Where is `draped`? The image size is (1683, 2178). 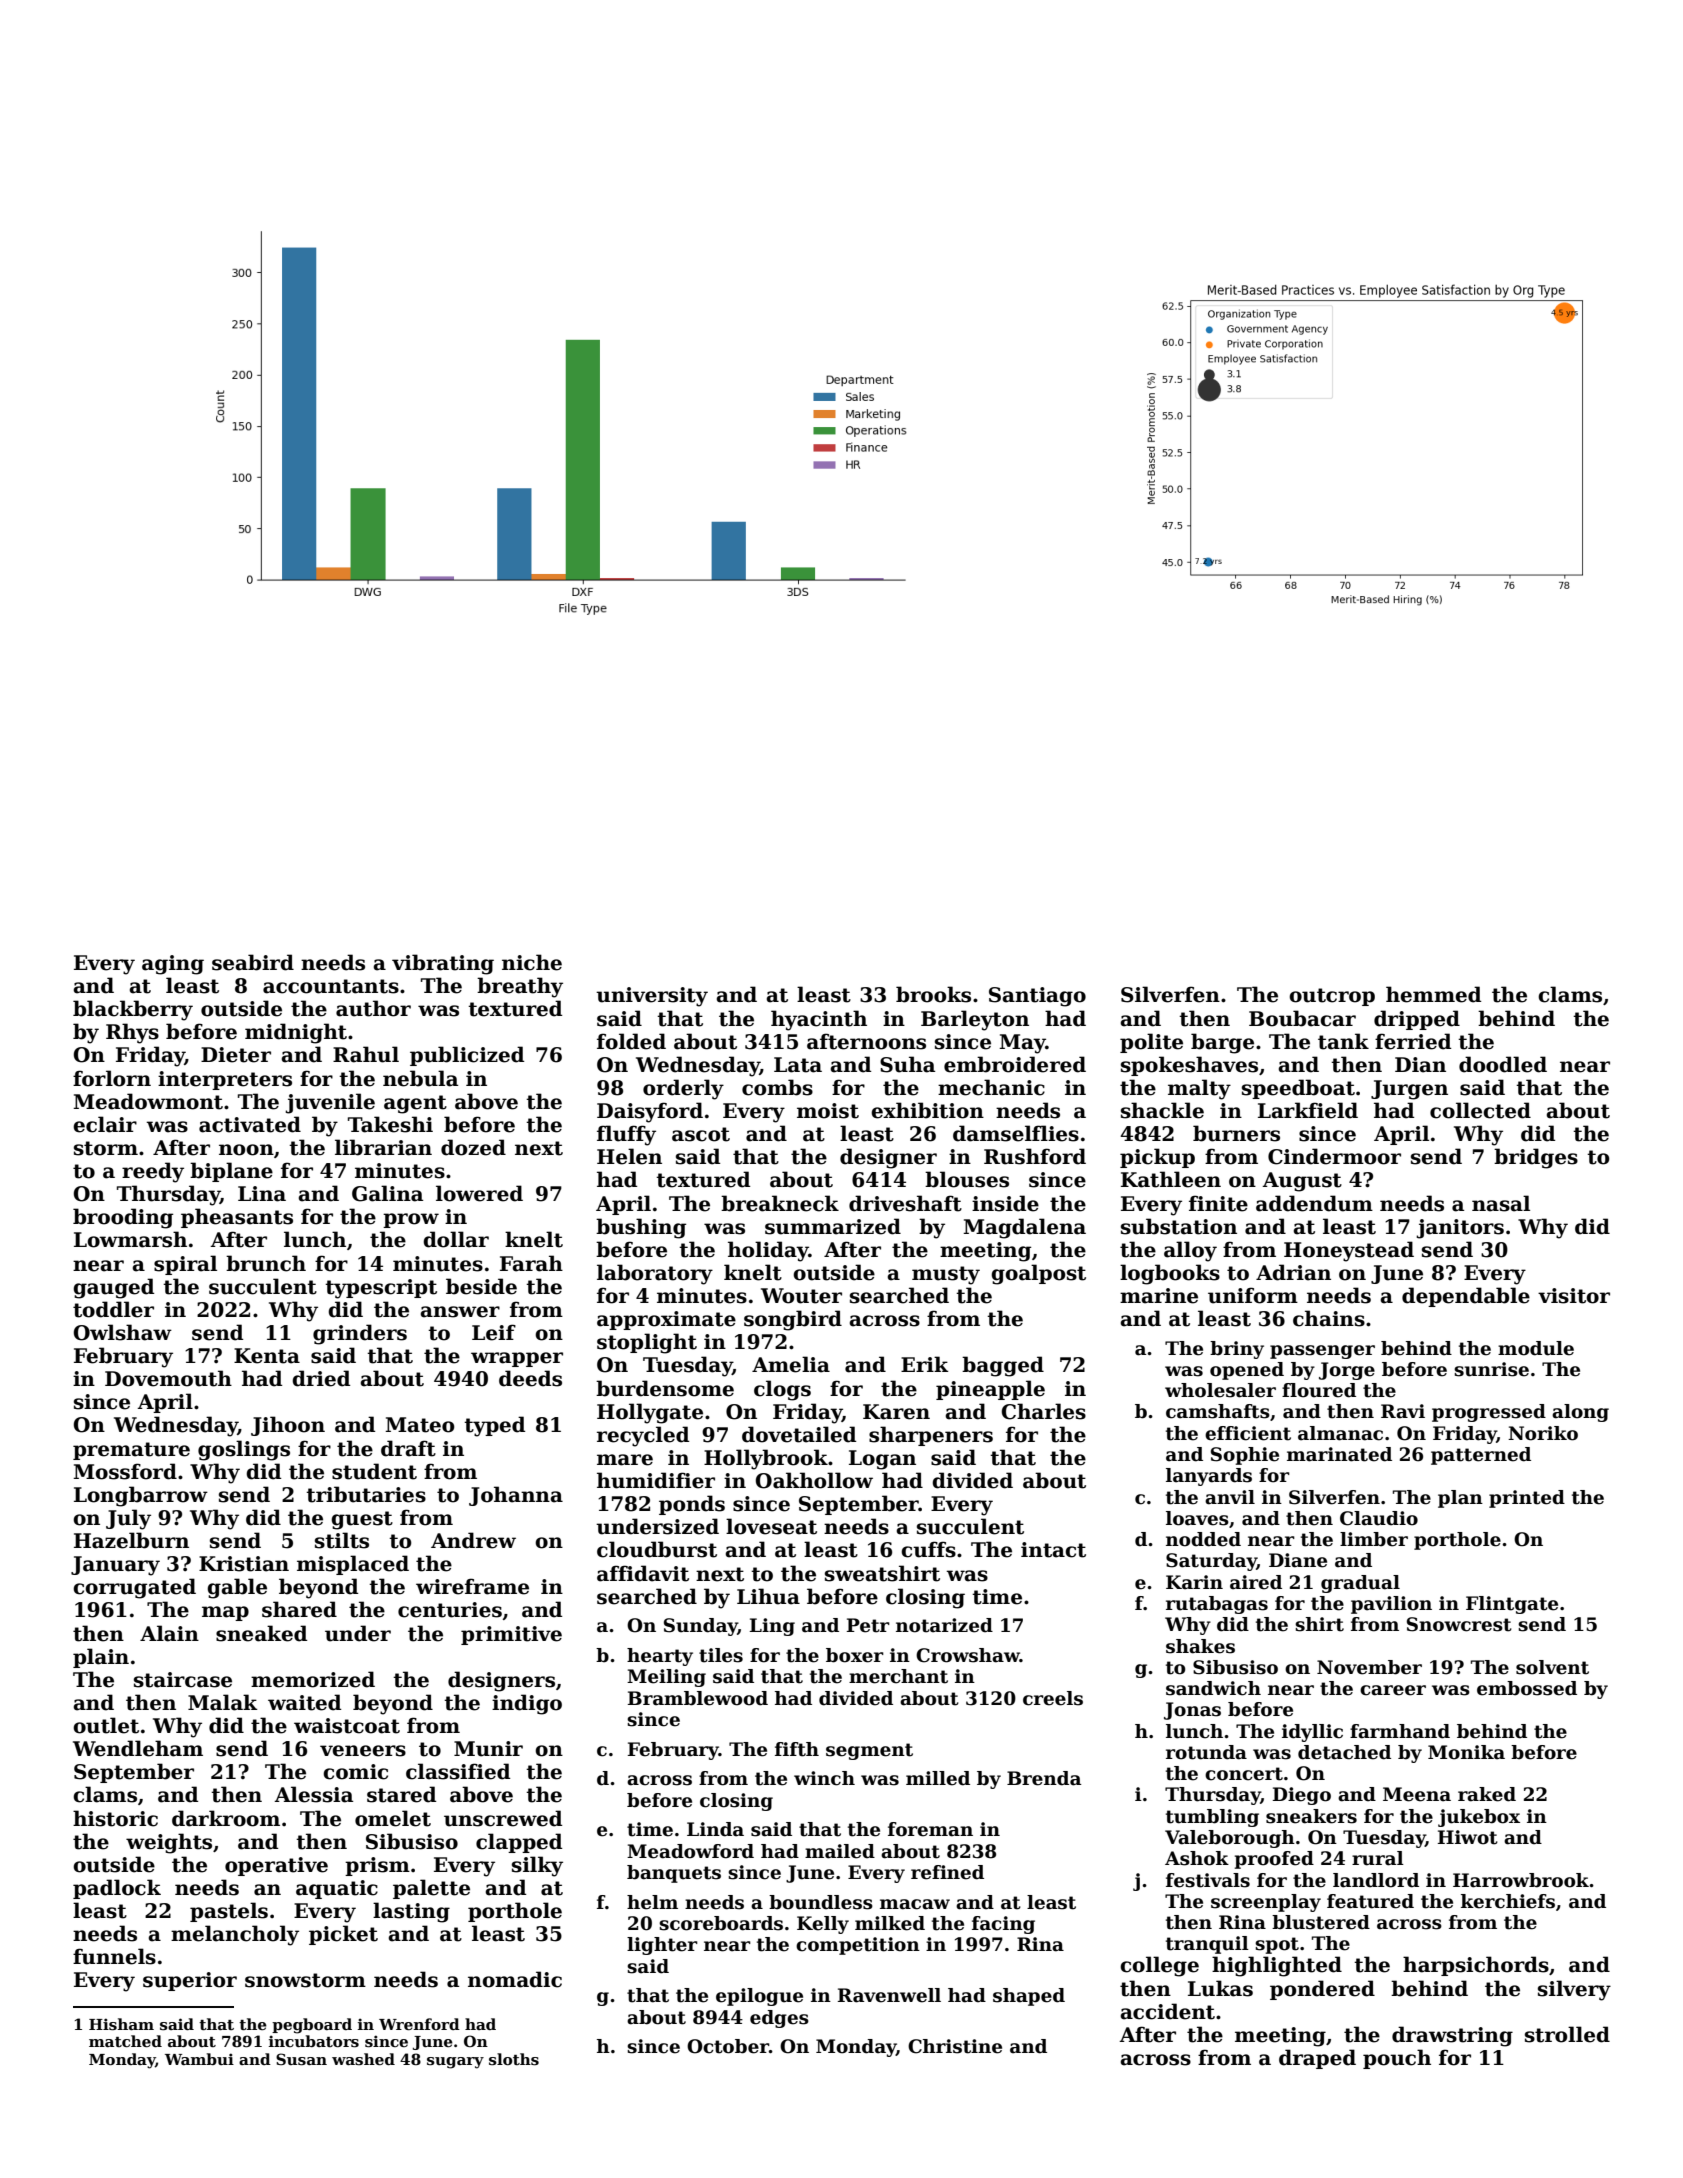 draped is located at coordinates (1317, 2059).
